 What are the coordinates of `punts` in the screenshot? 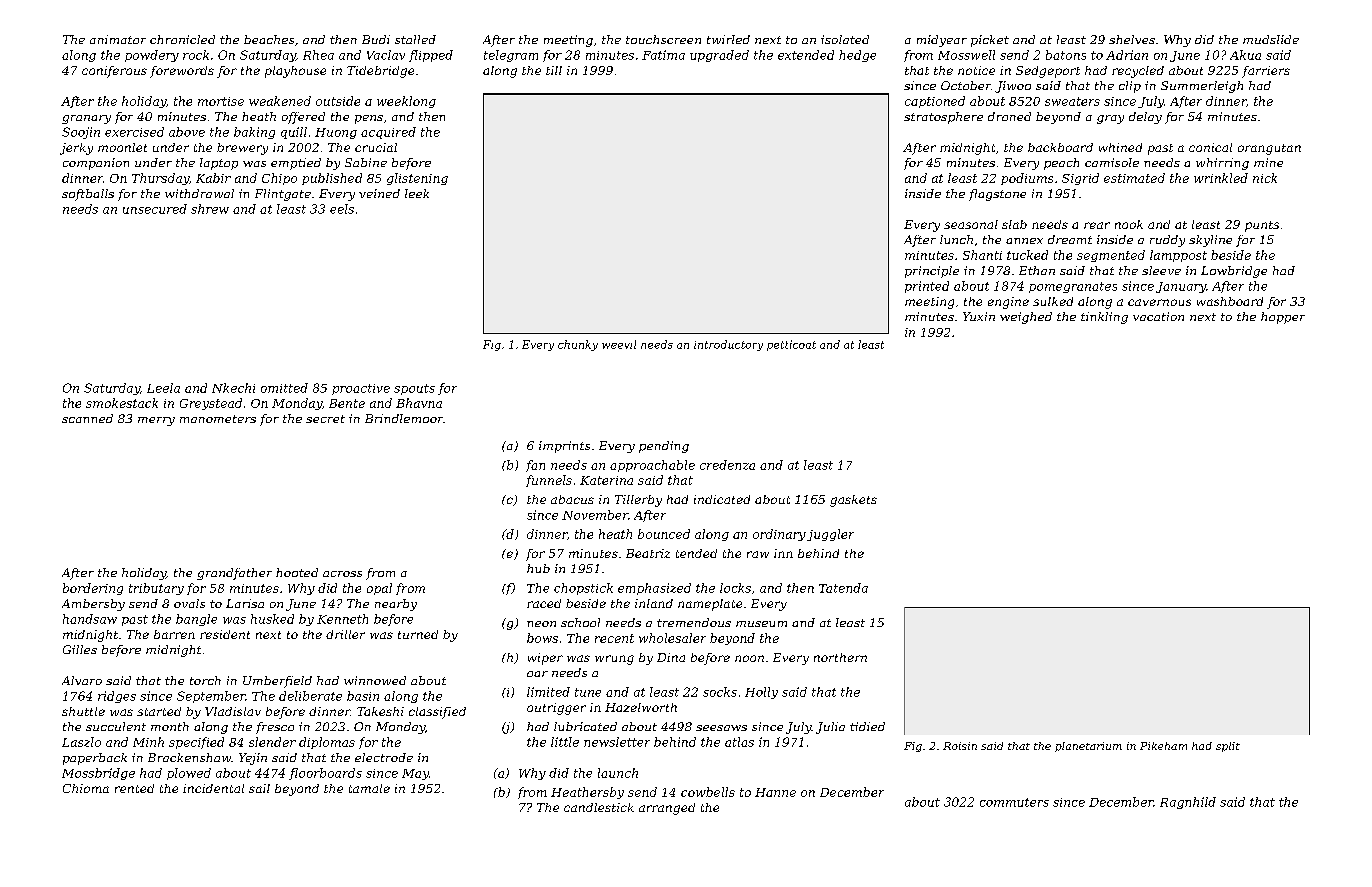 It's located at (1262, 226).
